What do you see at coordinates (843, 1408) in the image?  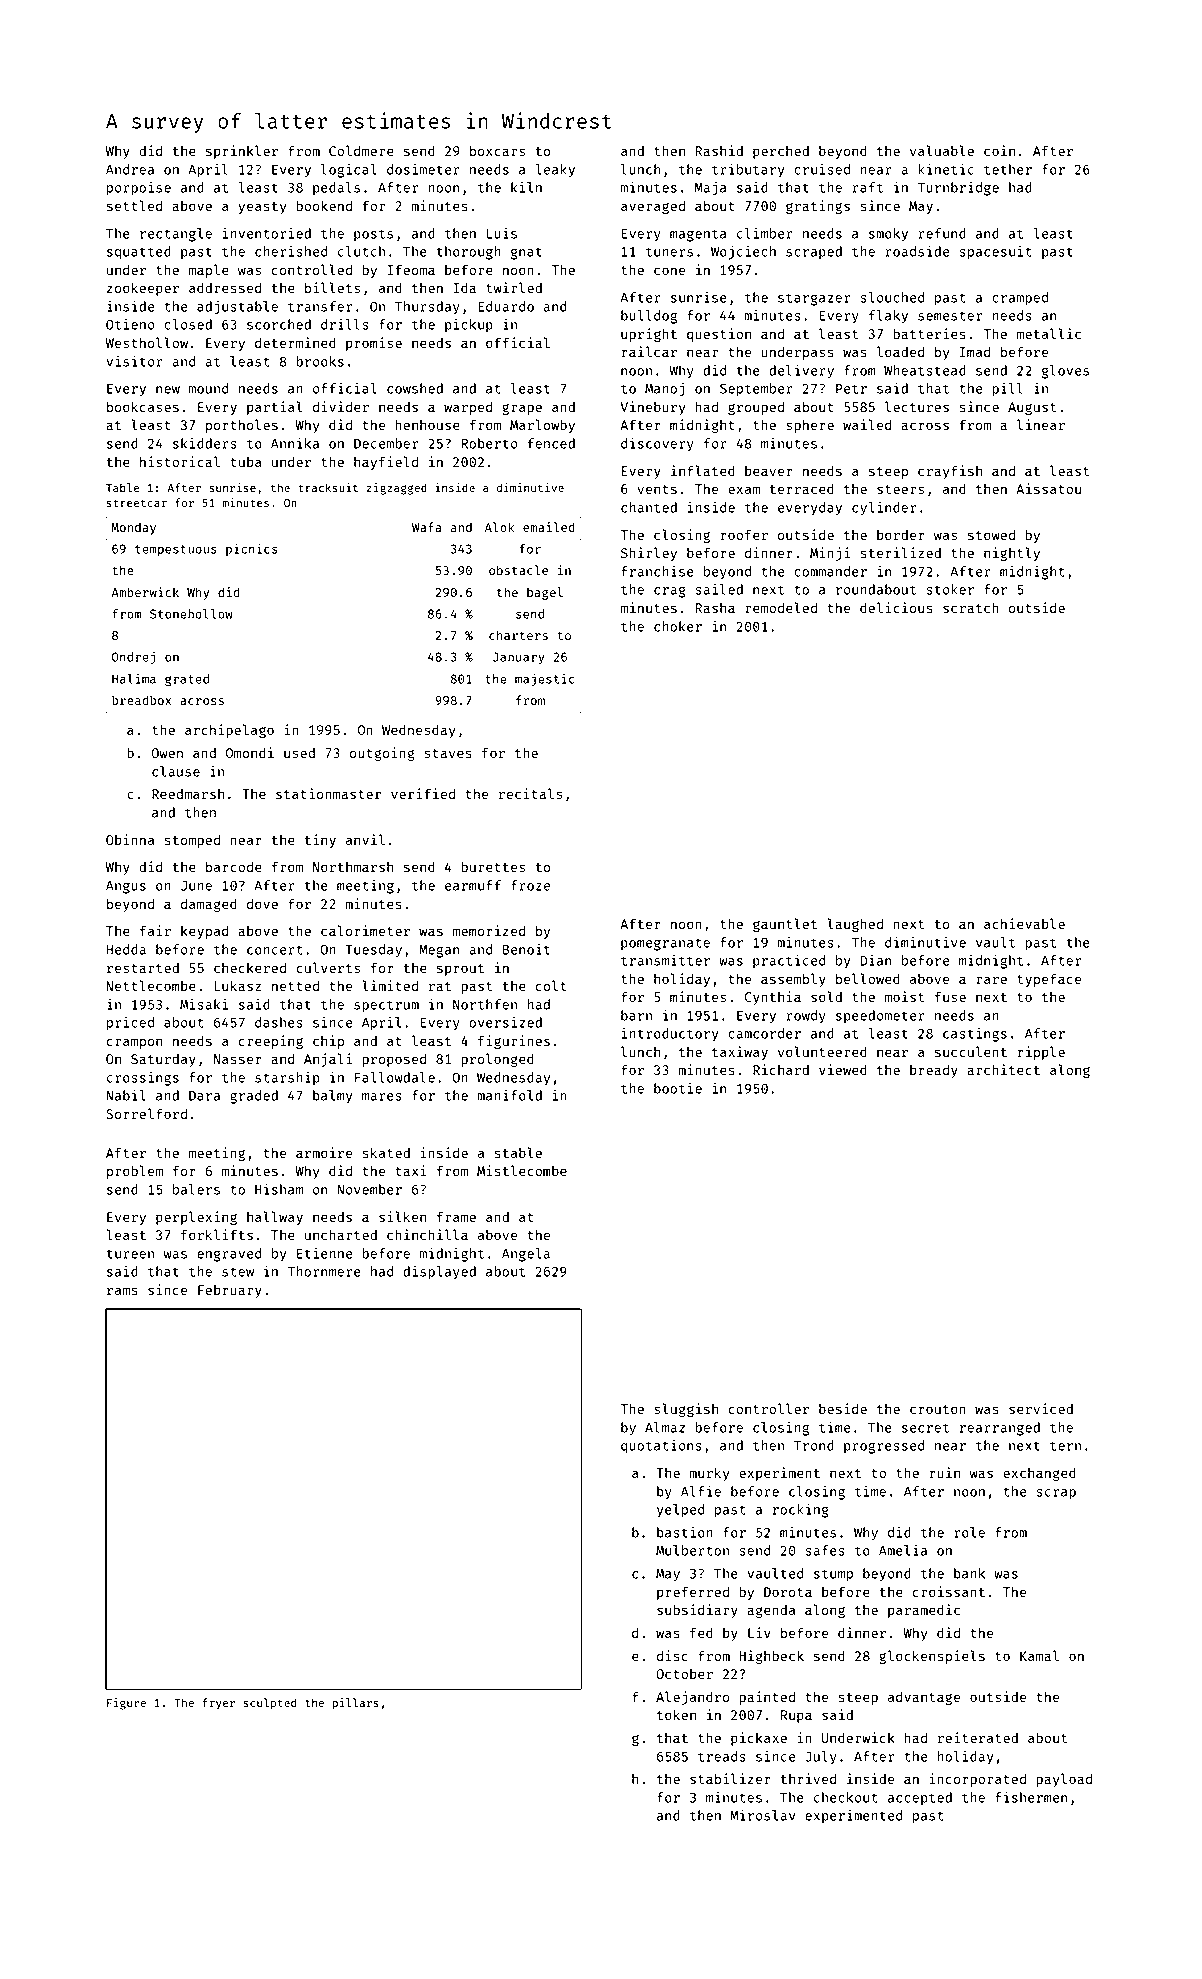 I see `beside` at bounding box center [843, 1408].
